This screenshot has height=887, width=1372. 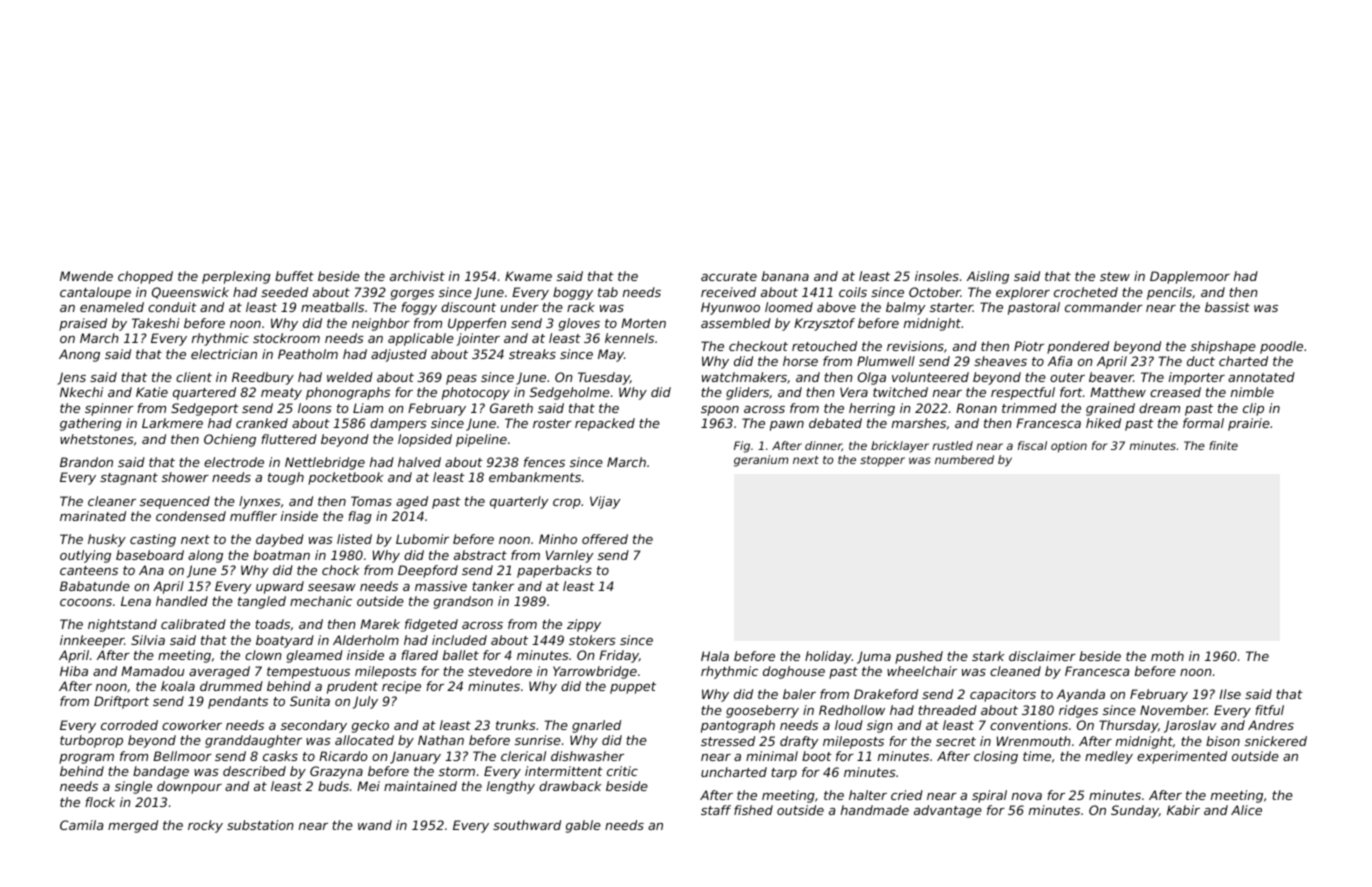 I want to click on Tomas, so click(x=371, y=501).
